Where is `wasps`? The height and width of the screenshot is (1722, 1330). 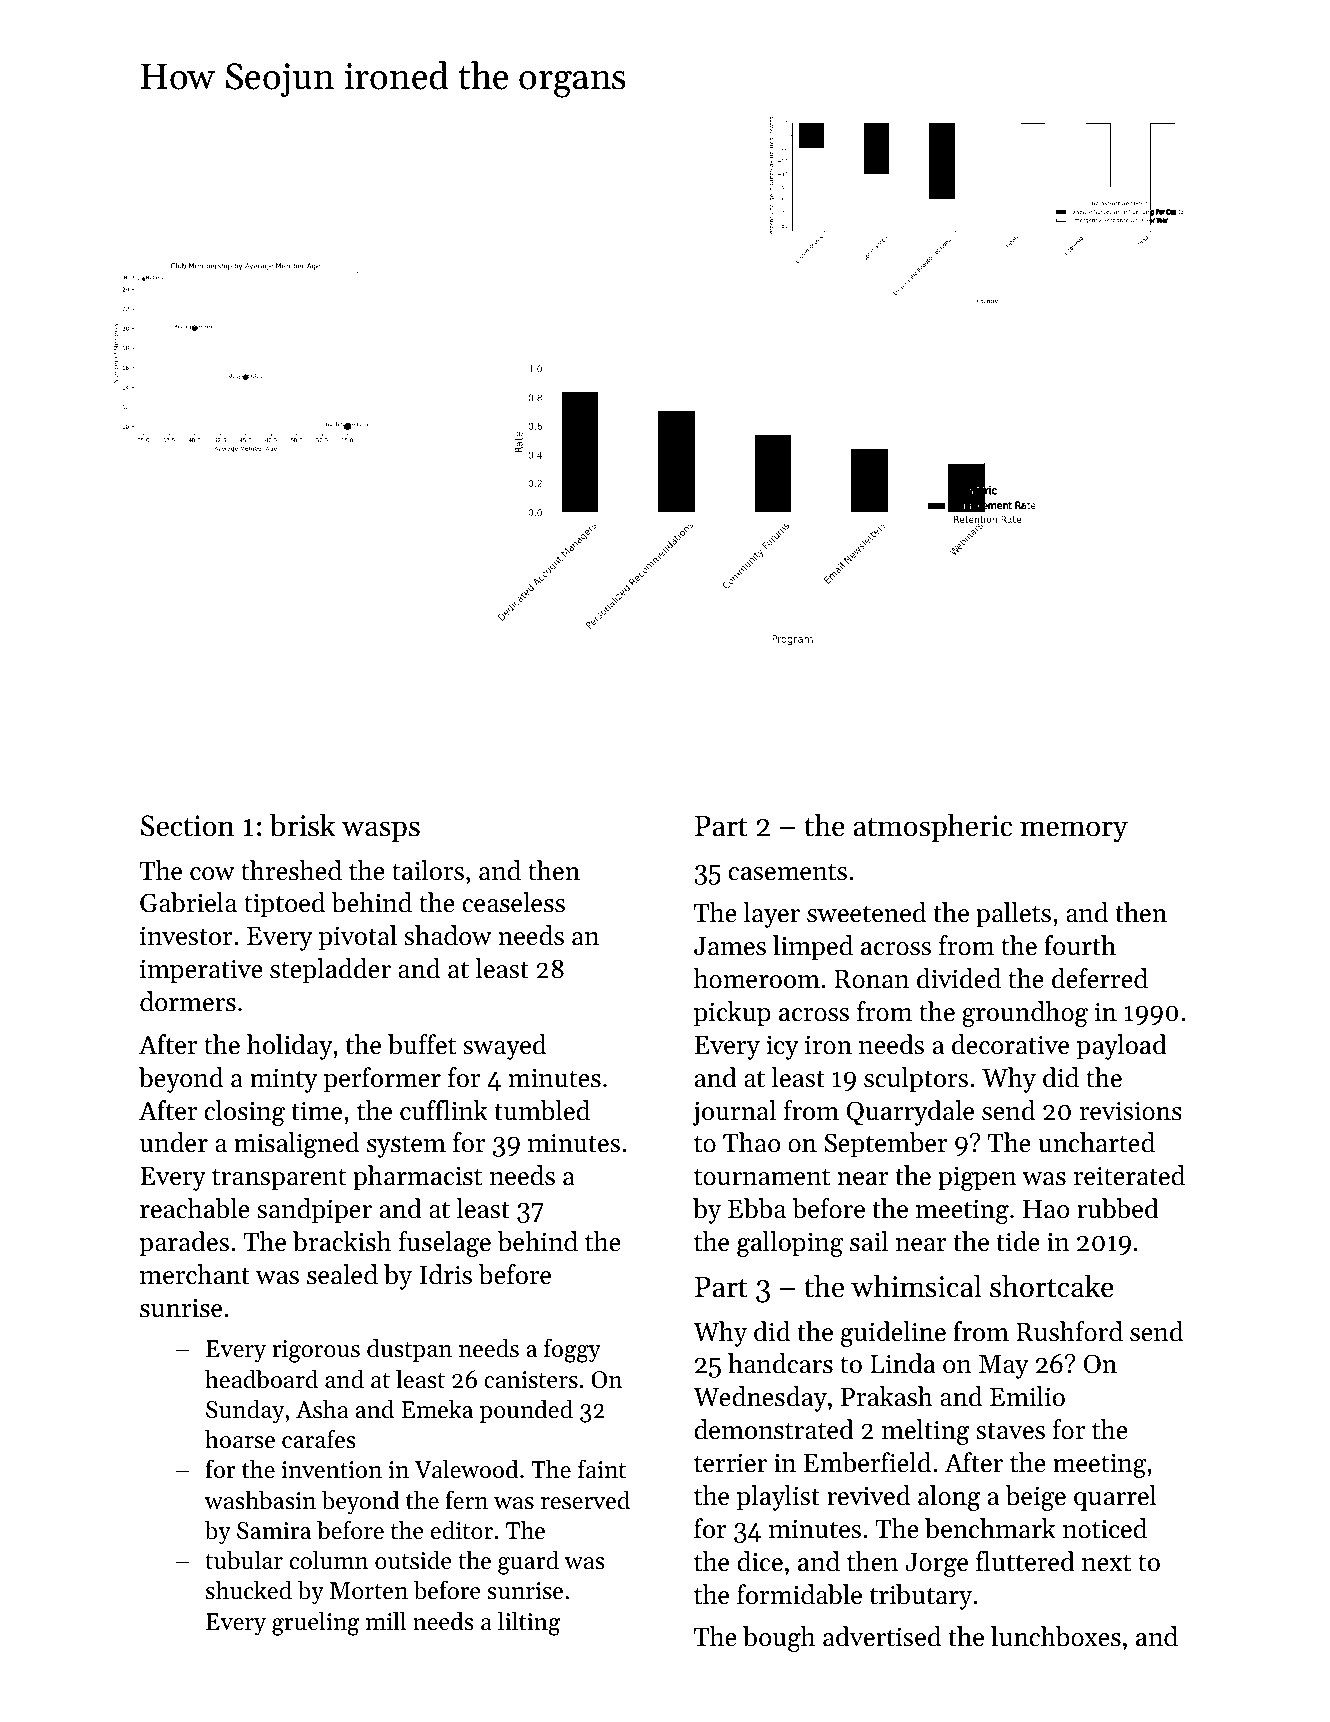 wasps is located at coordinates (381, 831).
